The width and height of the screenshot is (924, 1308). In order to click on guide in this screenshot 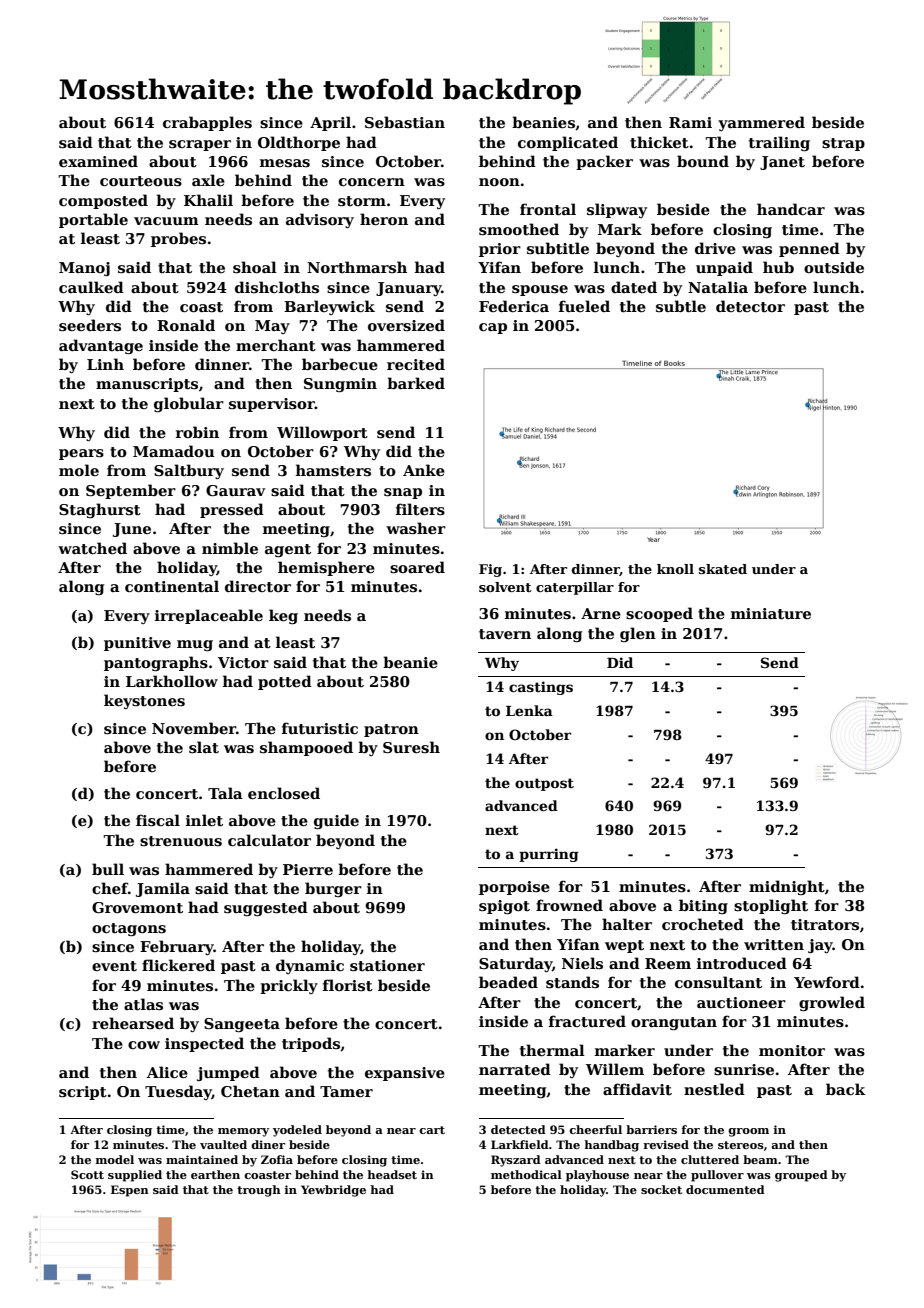, I will do `click(336, 821)`.
